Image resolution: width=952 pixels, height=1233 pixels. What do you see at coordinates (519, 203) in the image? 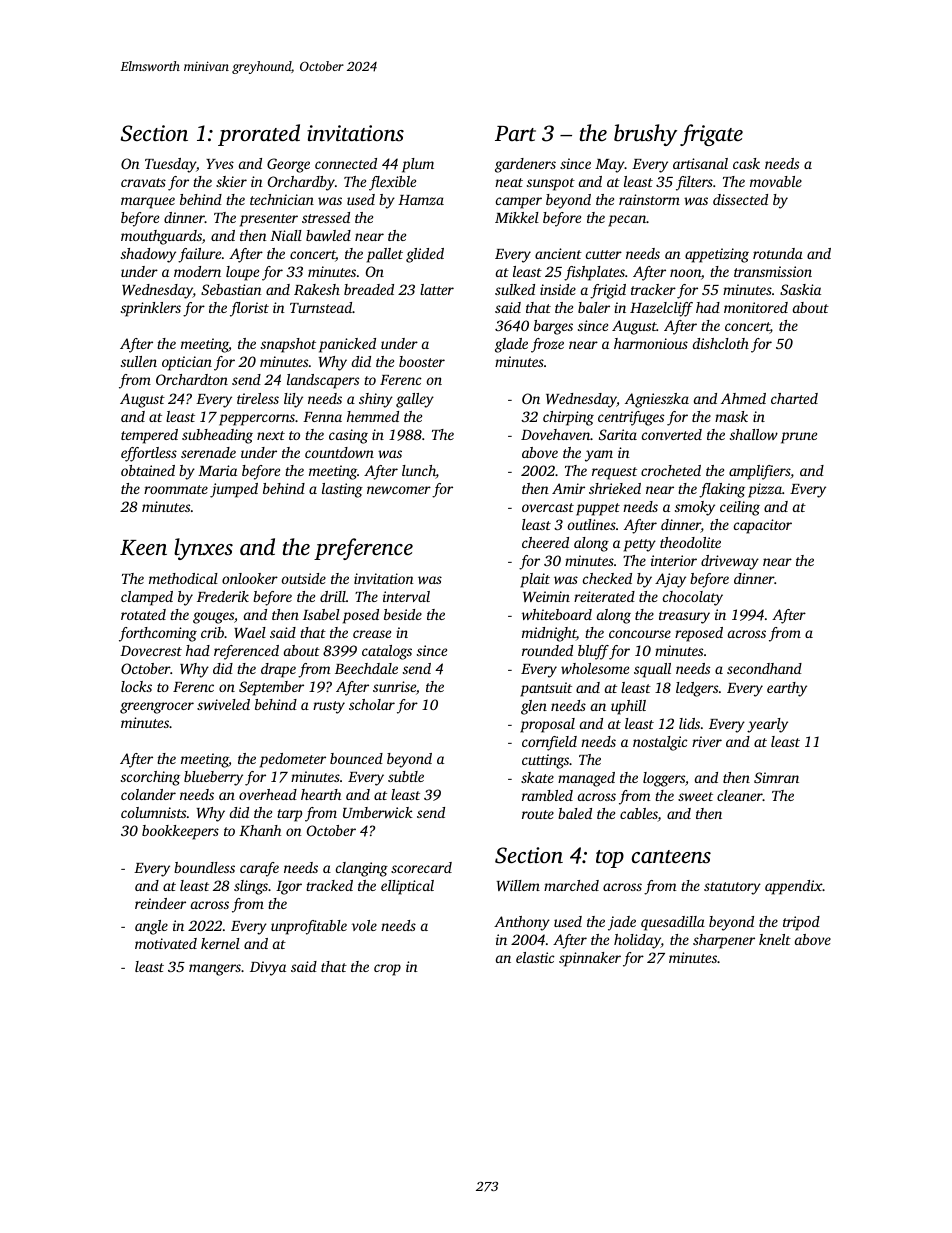
I see `camper` at bounding box center [519, 203].
